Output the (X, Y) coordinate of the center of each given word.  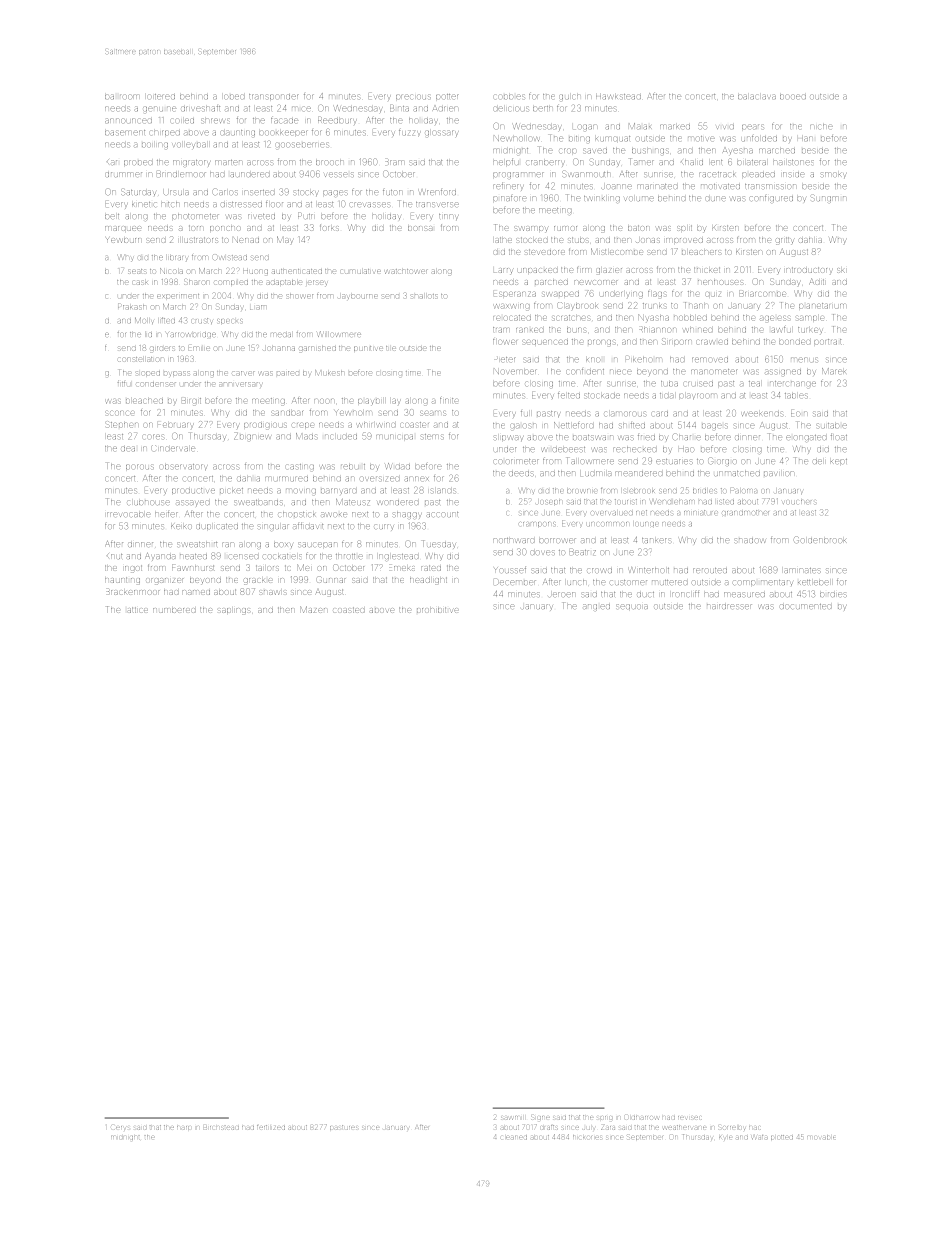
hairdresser (729, 606)
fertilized (271, 1127)
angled (596, 607)
